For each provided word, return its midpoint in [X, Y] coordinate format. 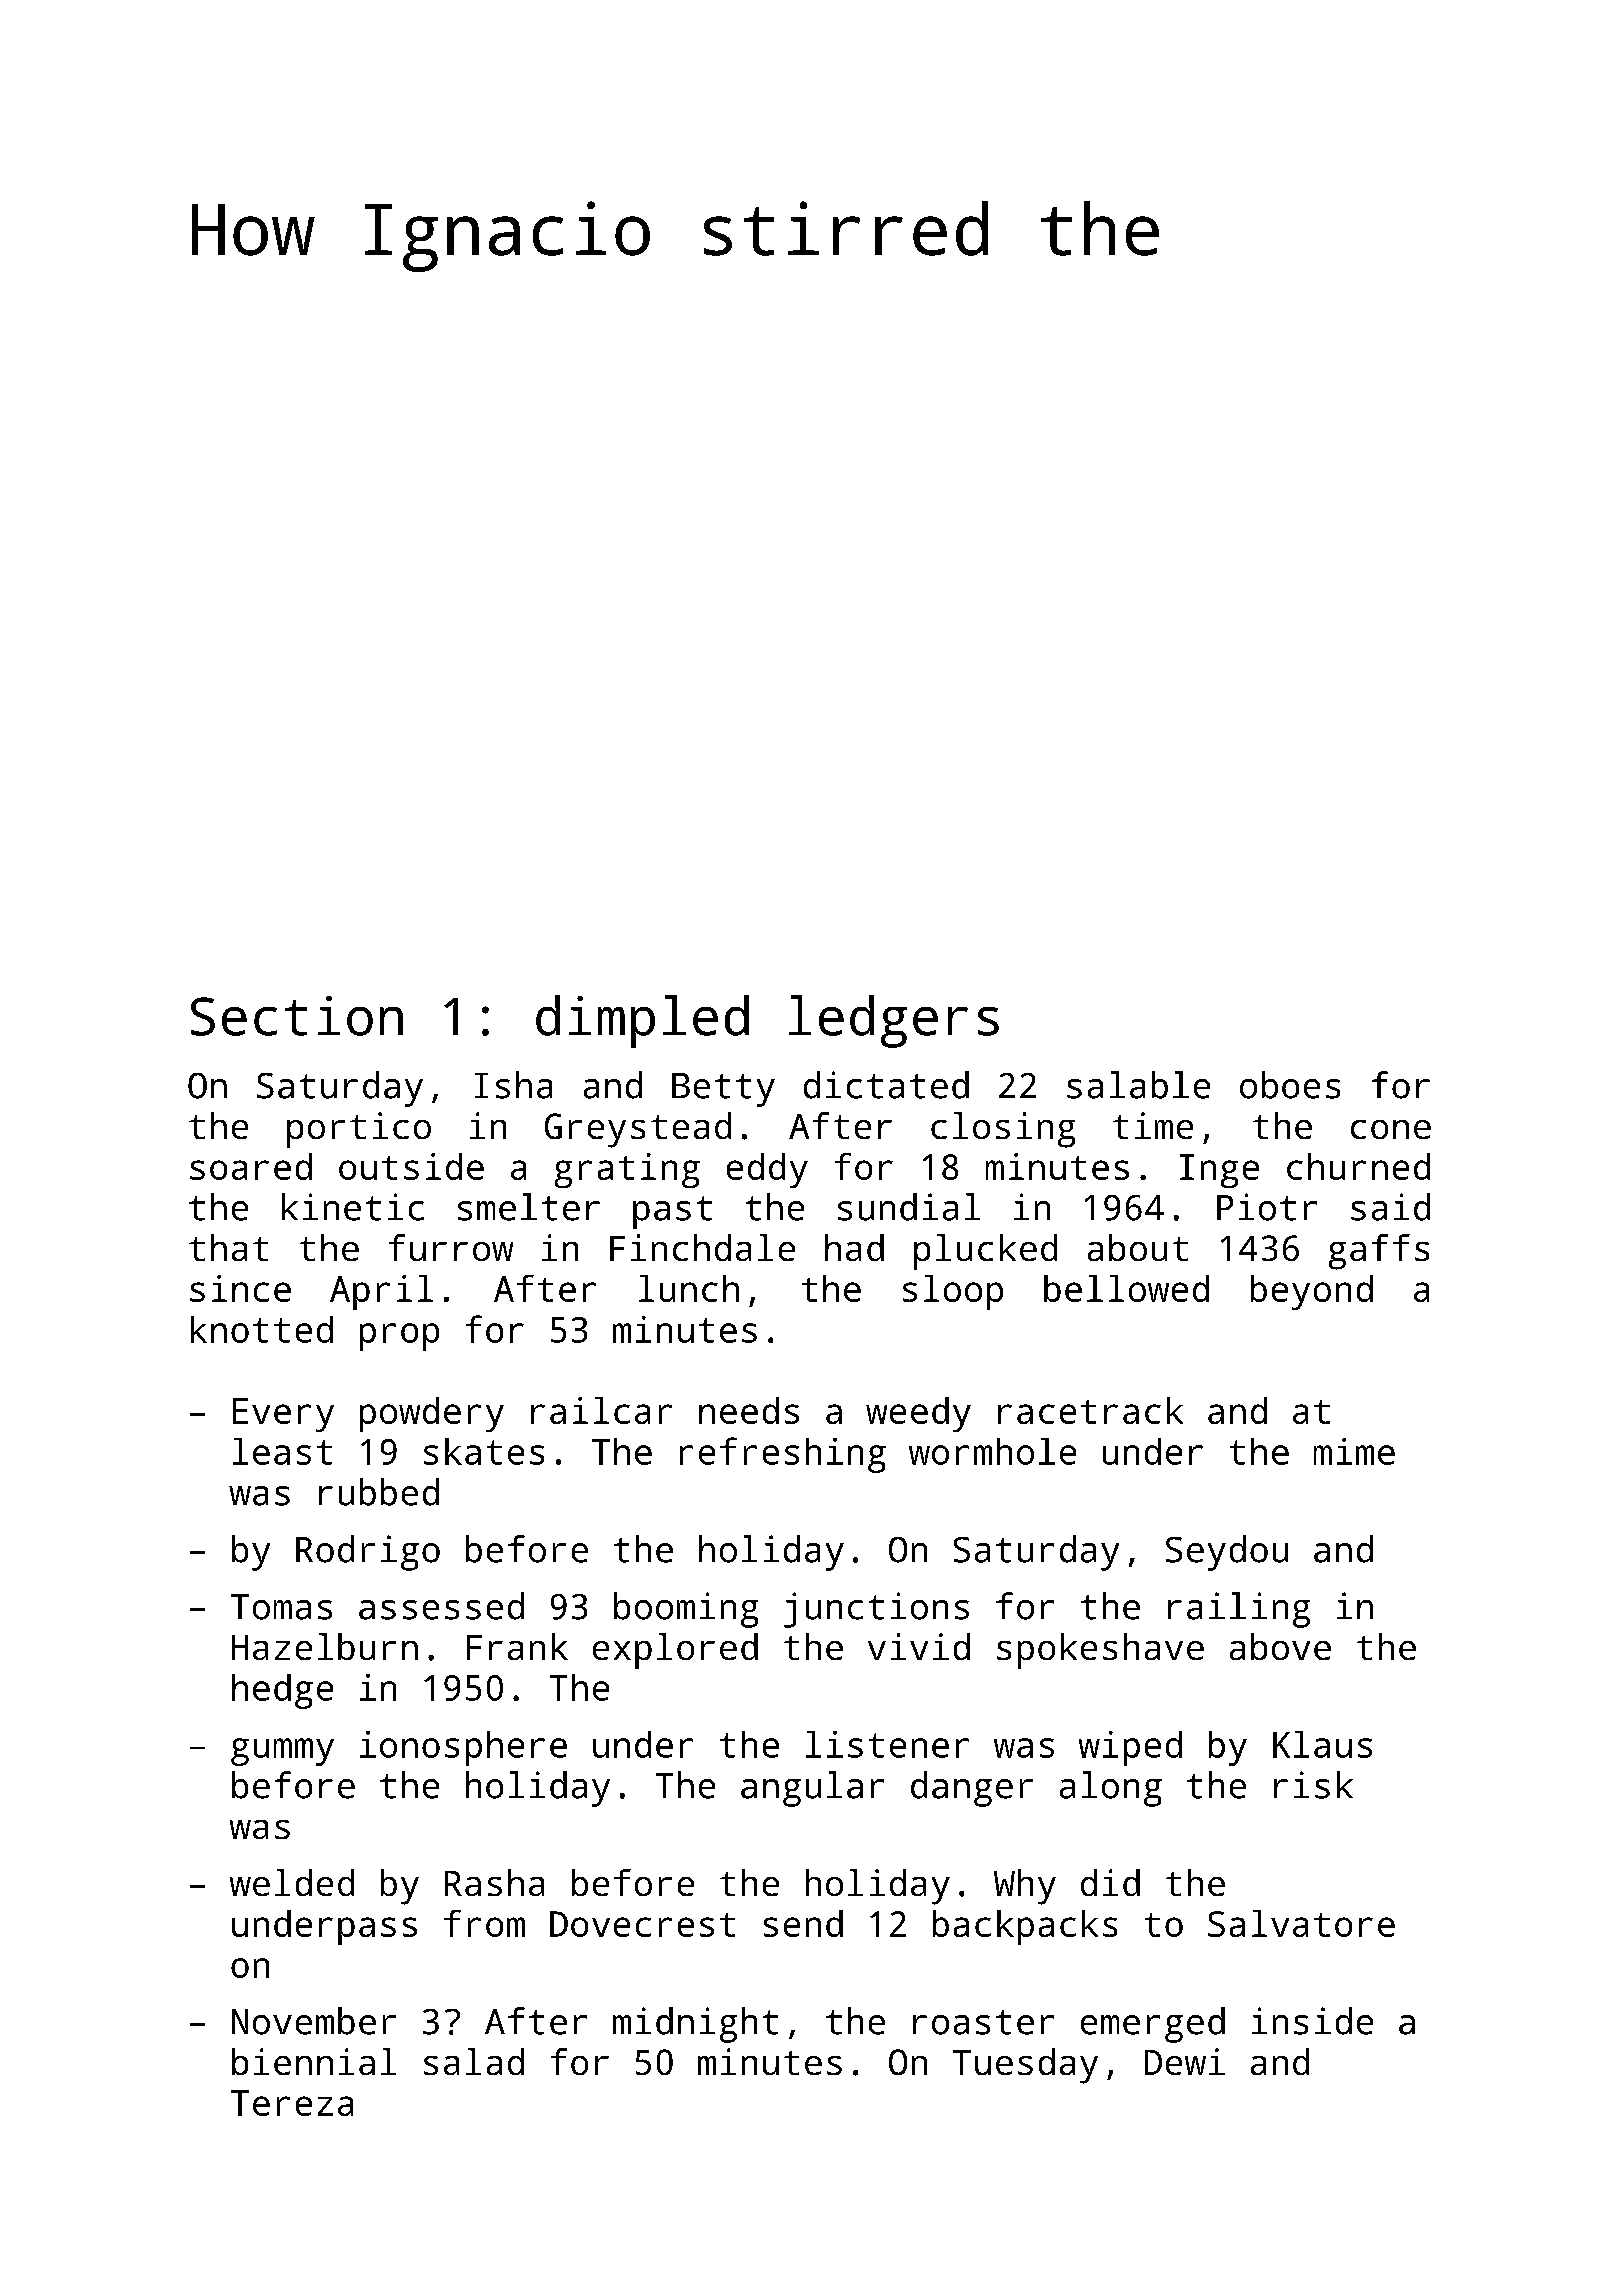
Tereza [292, 2103]
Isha [513, 1085]
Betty [723, 1090]
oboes [1290, 1085]
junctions [876, 1610]
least [282, 1451]
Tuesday [1025, 2066]
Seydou [1227, 1553]
